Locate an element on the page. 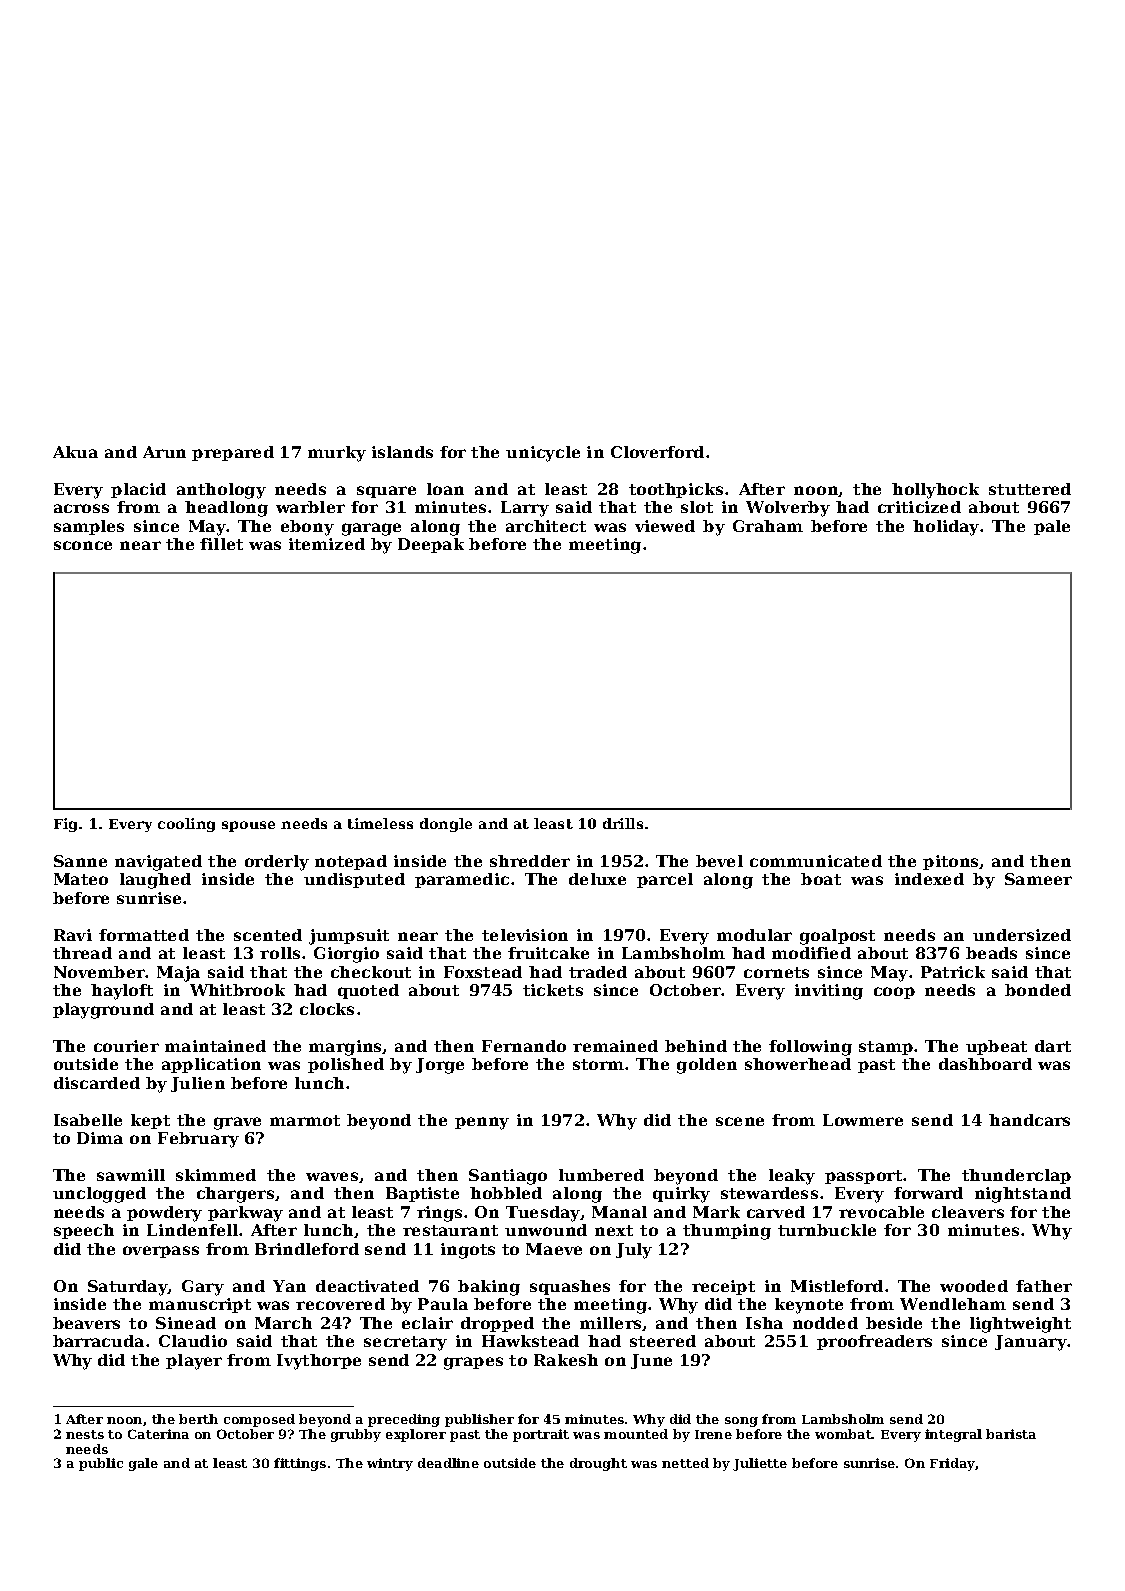 The image size is (1125, 1591). publisher is located at coordinates (479, 1420).
